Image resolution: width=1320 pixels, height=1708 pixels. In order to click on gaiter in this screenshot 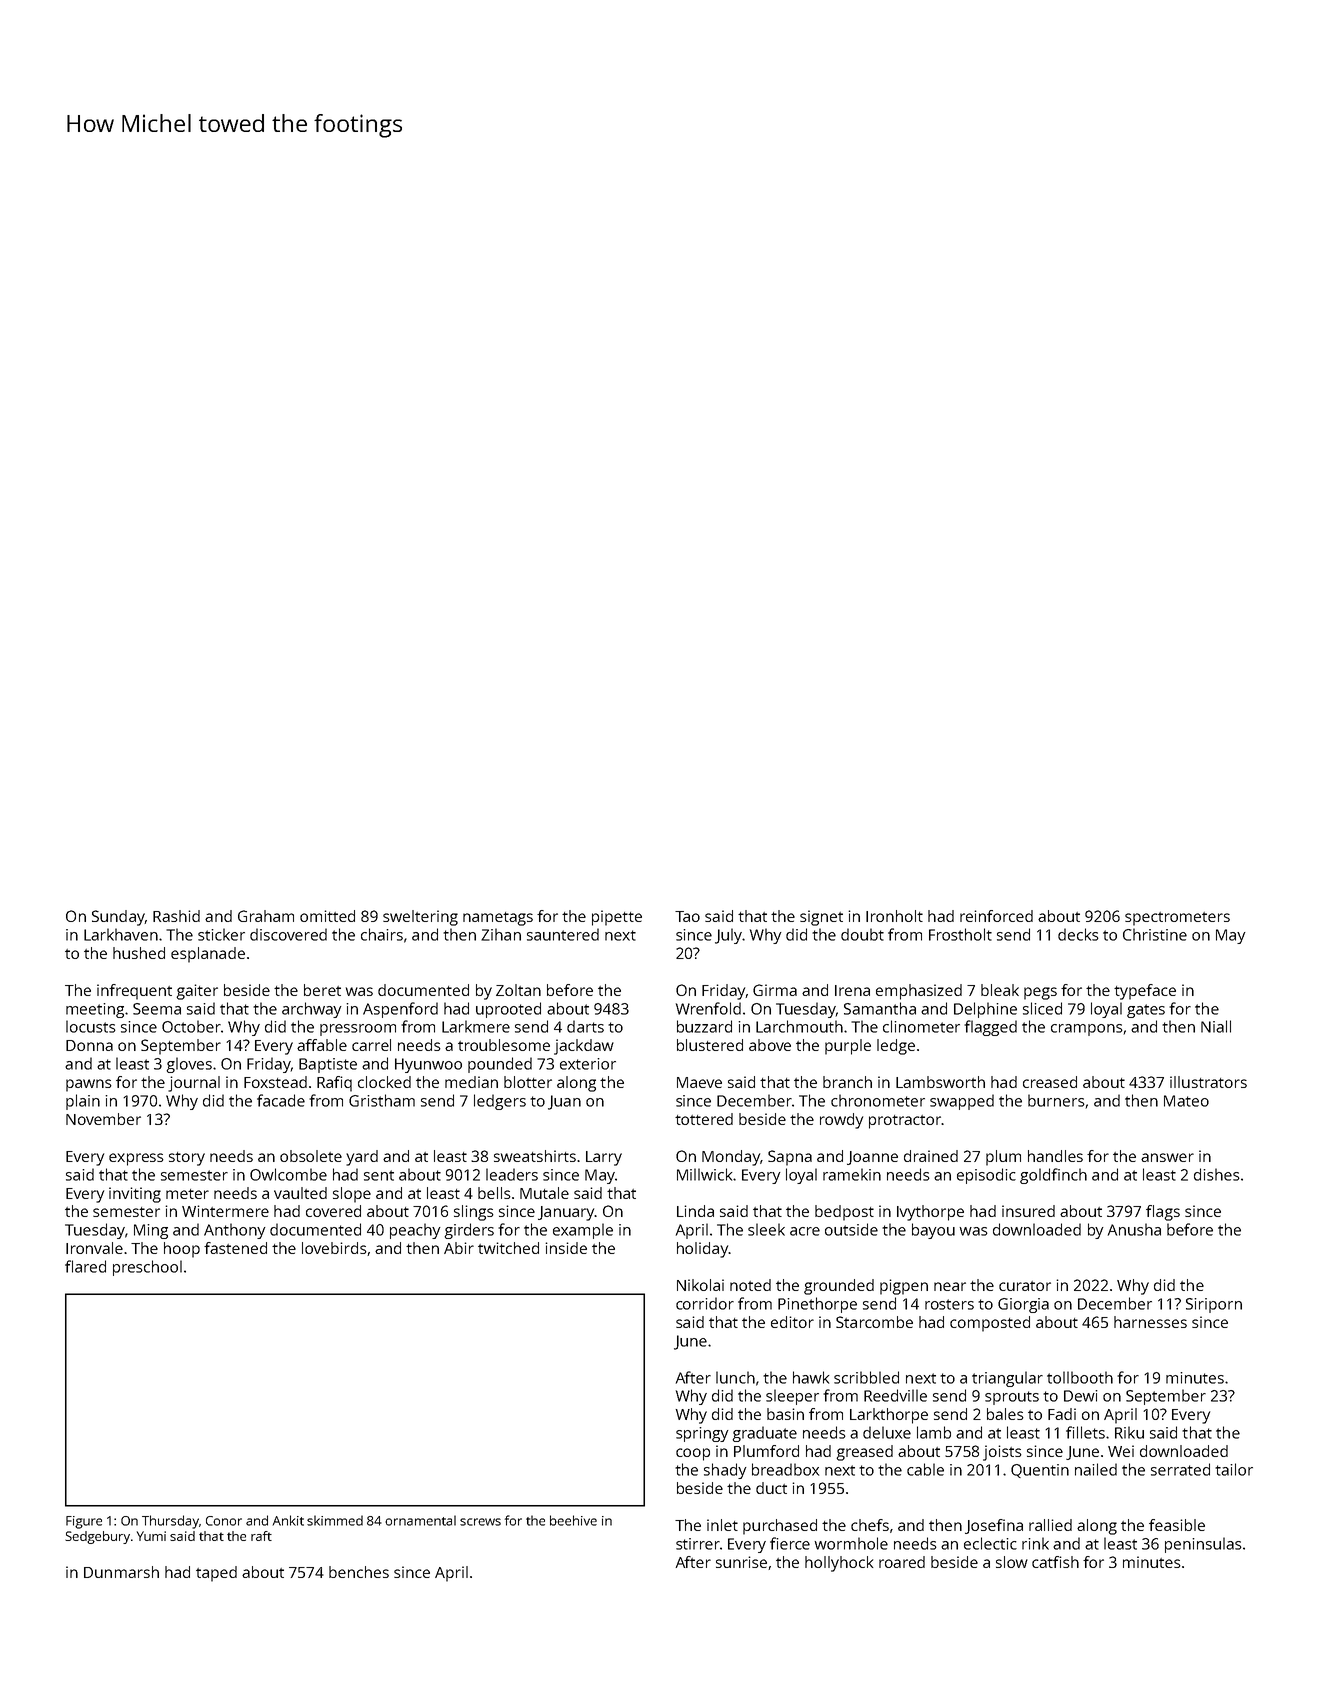, I will do `click(197, 992)`.
